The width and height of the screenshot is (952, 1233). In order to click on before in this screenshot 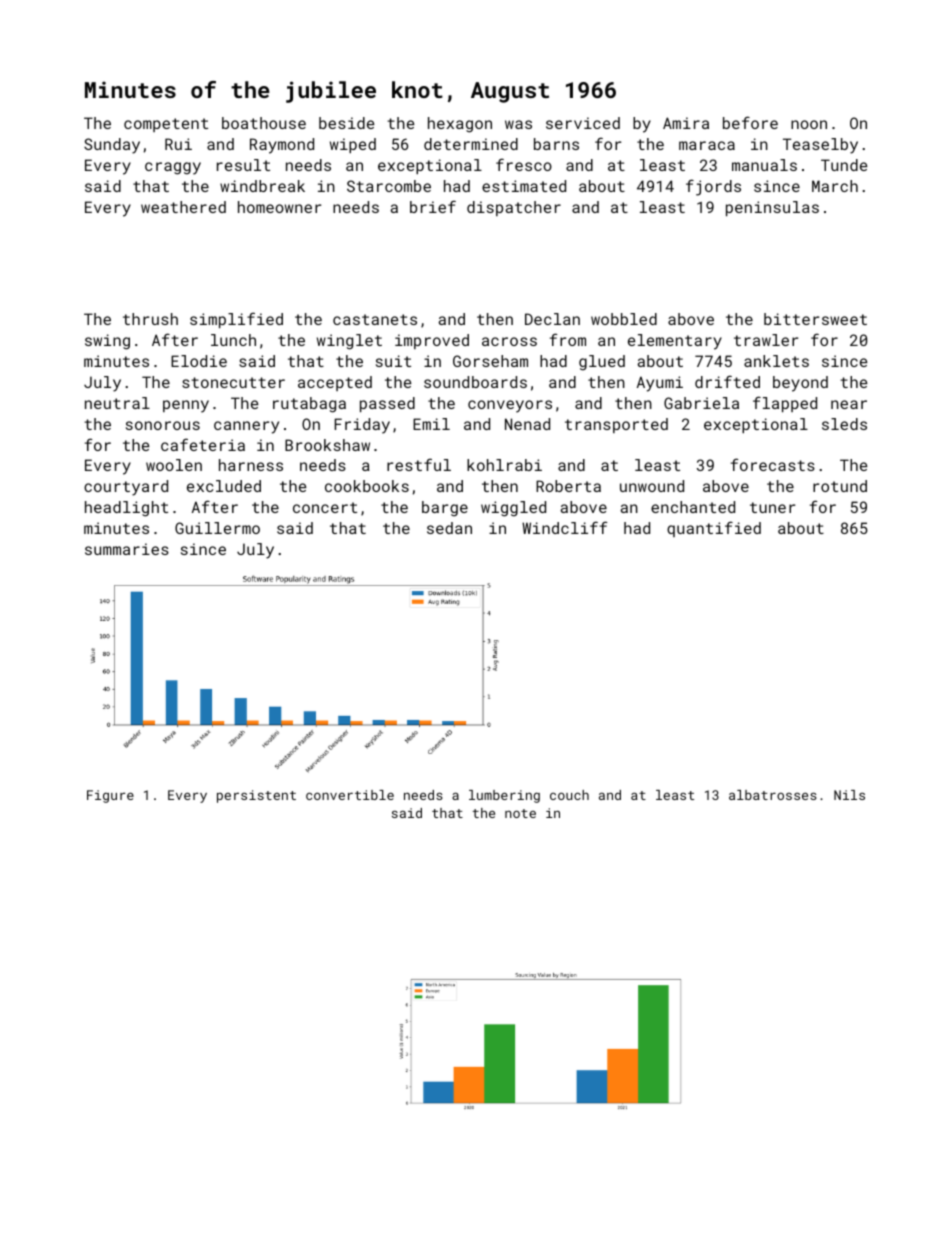, I will do `click(750, 122)`.
